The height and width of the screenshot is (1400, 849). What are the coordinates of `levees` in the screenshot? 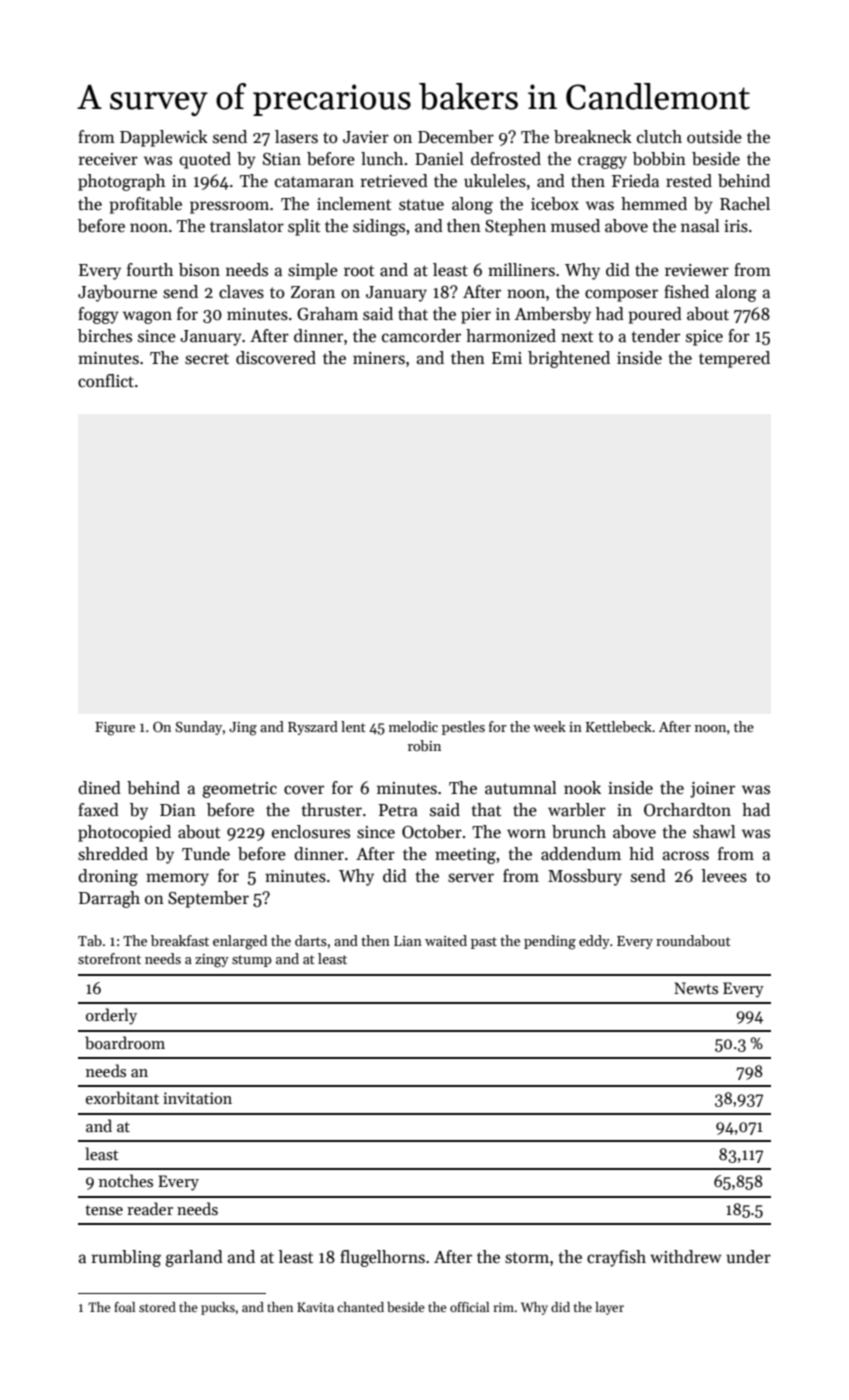 It's located at (724, 876).
